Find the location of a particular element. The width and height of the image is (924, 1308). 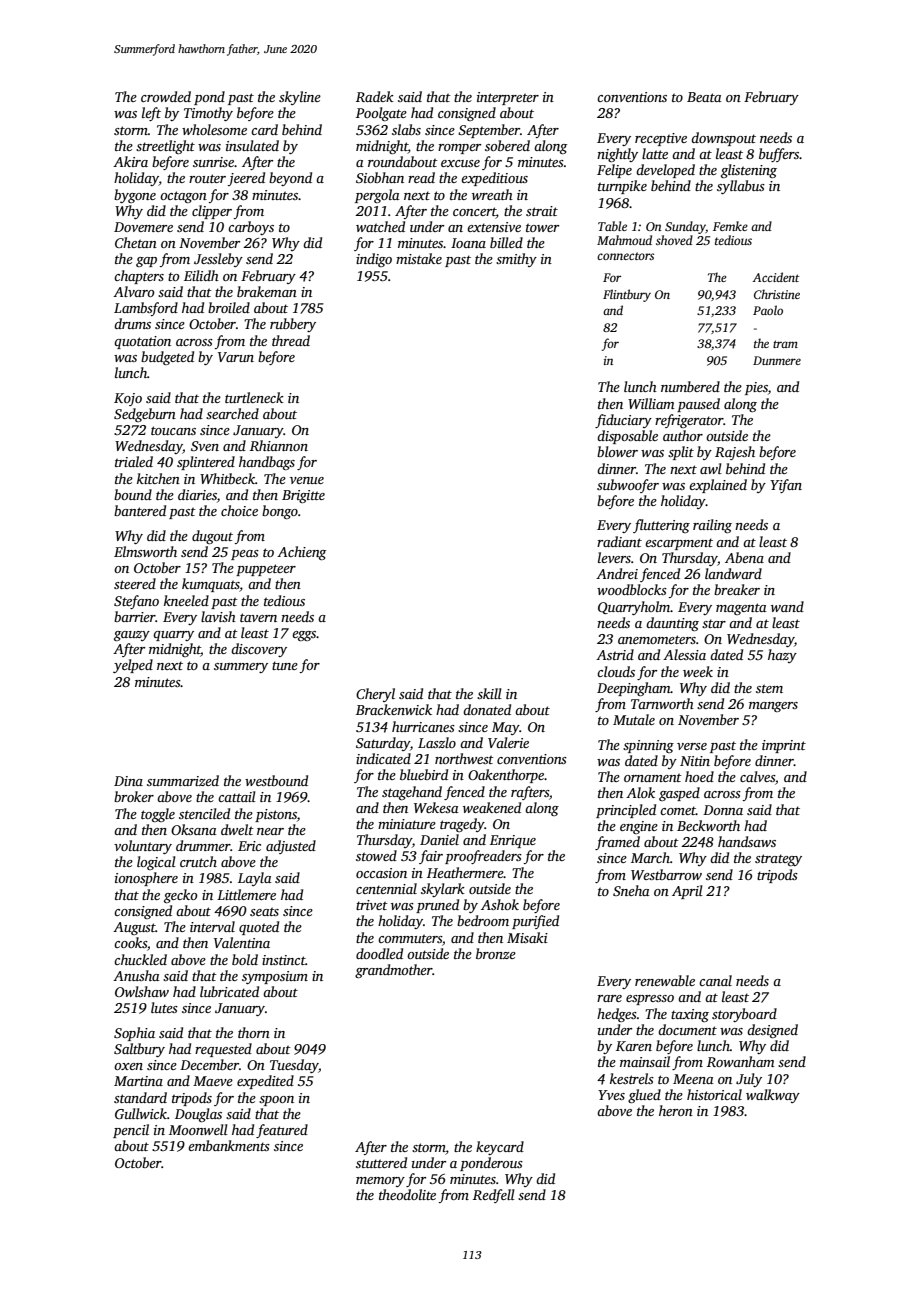

Radek is located at coordinates (375, 96).
